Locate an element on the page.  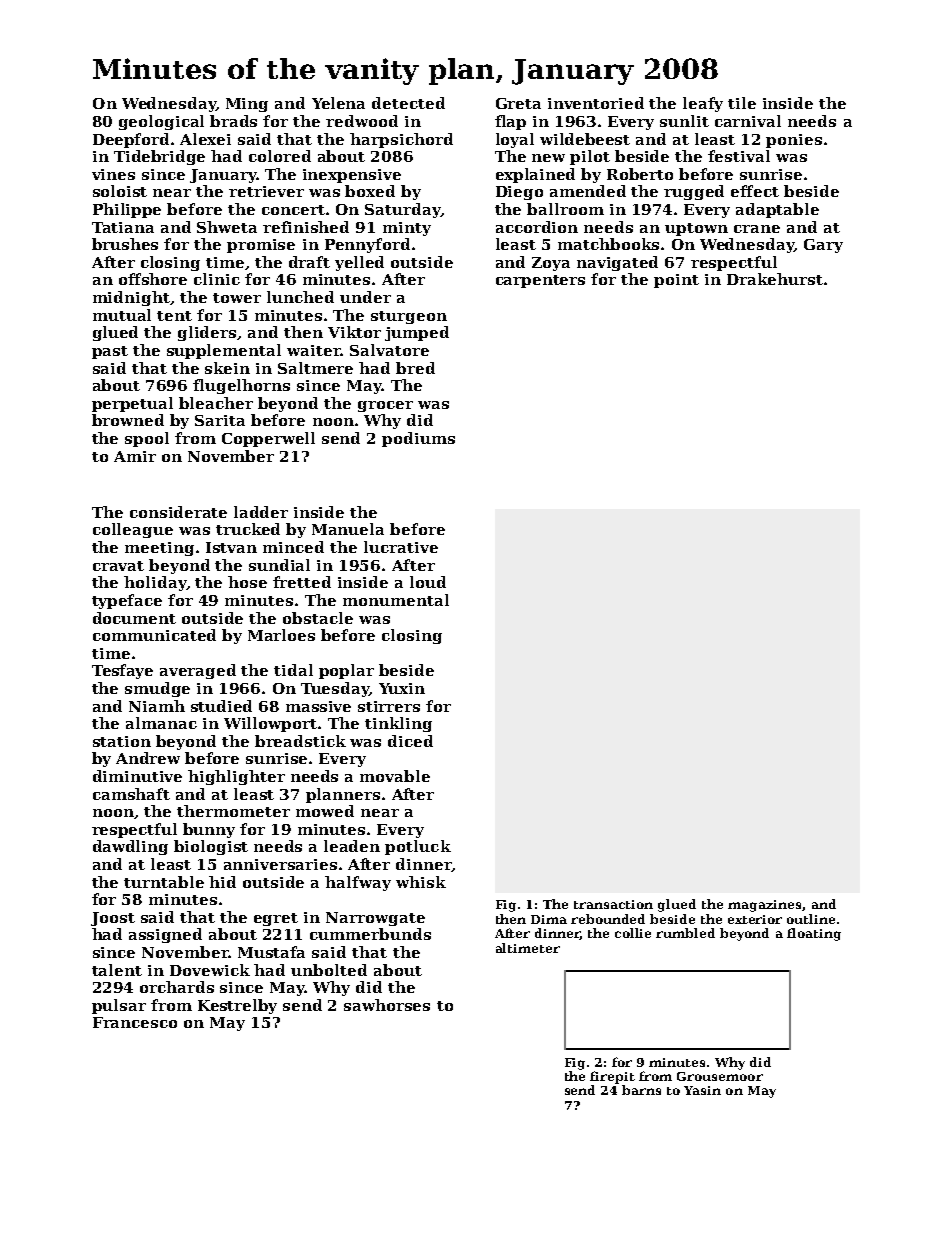
skein is located at coordinates (227, 368).
